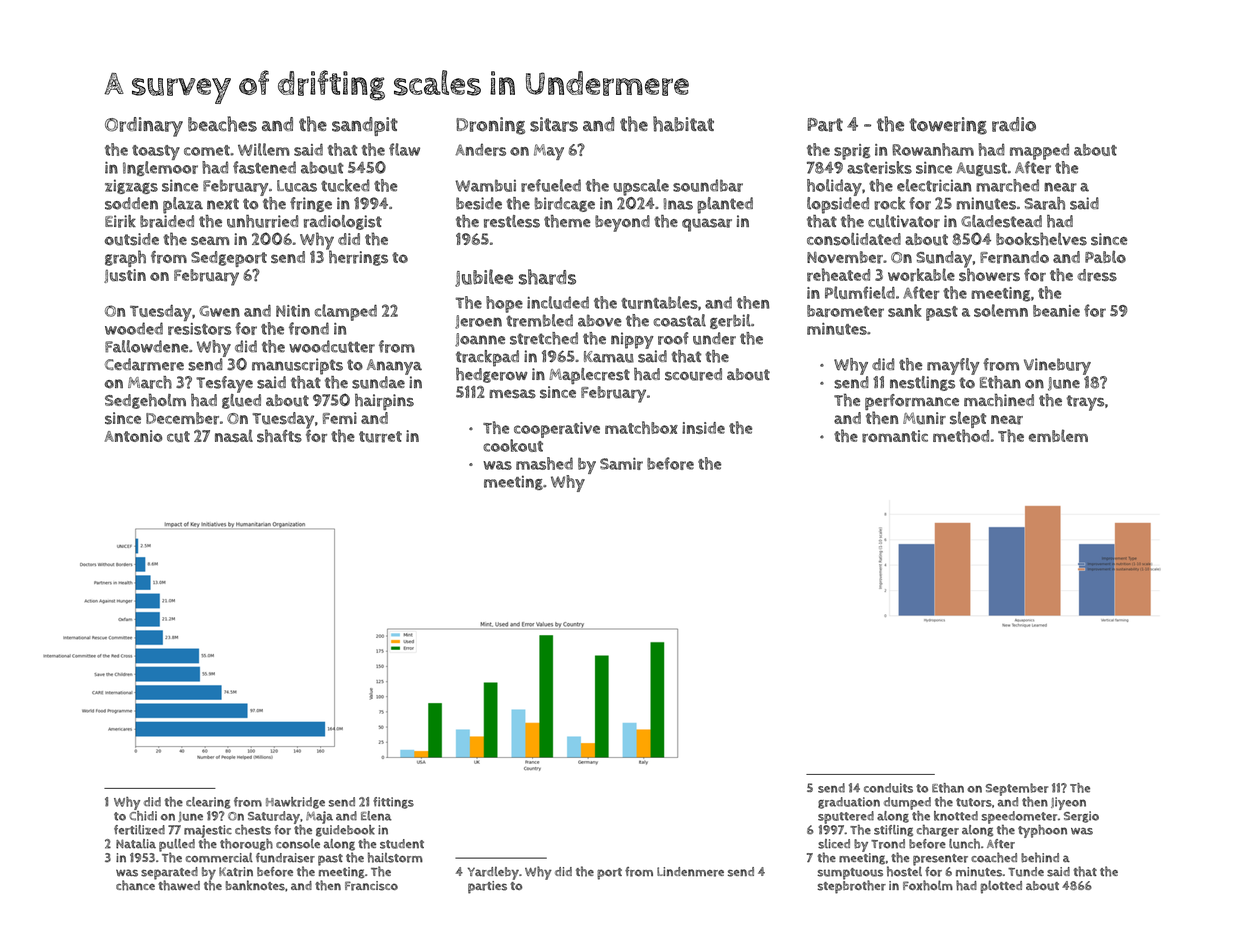 The image size is (1233, 952). What do you see at coordinates (493, 873) in the screenshot?
I see `Yardleby` at bounding box center [493, 873].
